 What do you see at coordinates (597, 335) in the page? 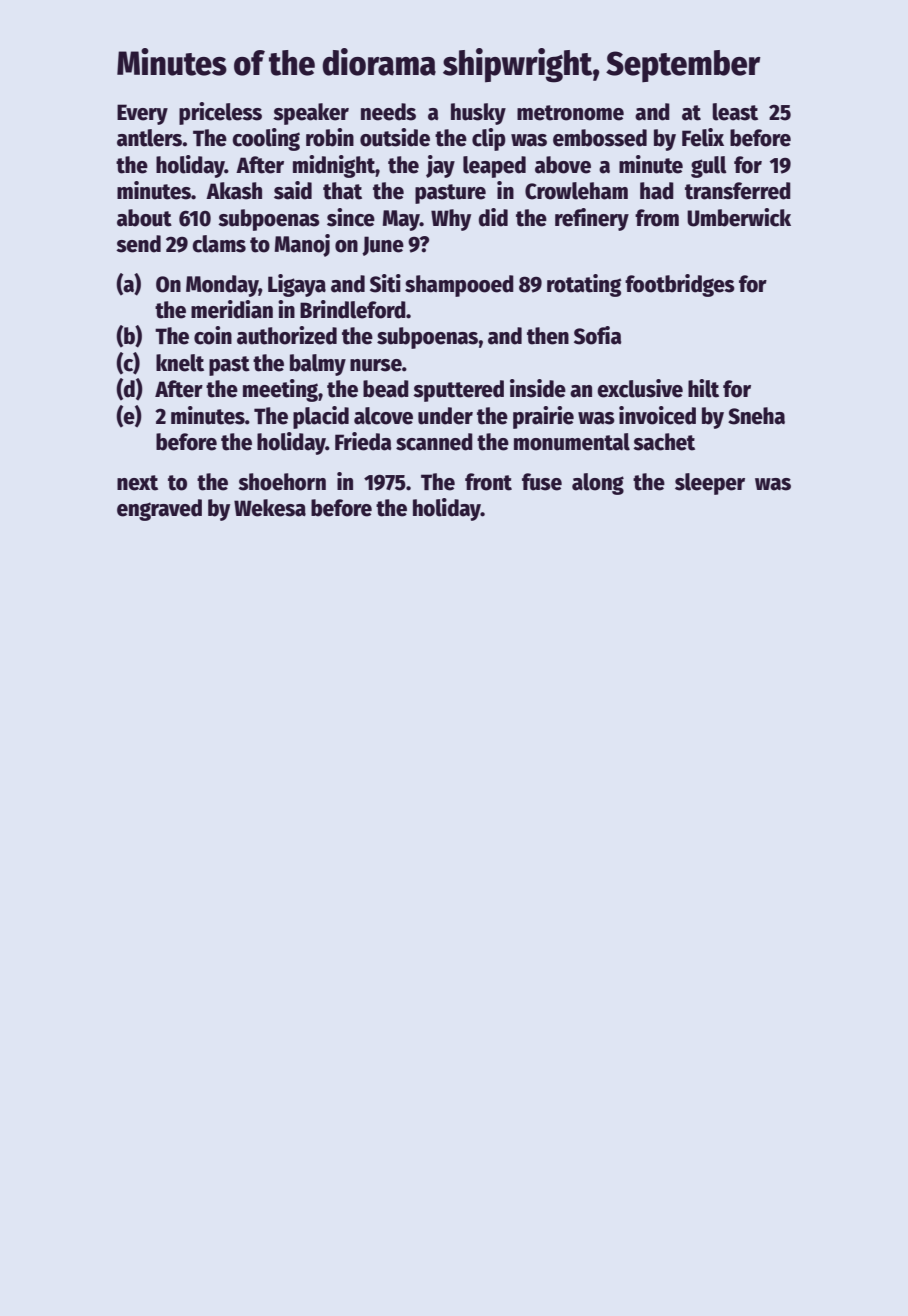
I see `Sofia` at bounding box center [597, 335].
